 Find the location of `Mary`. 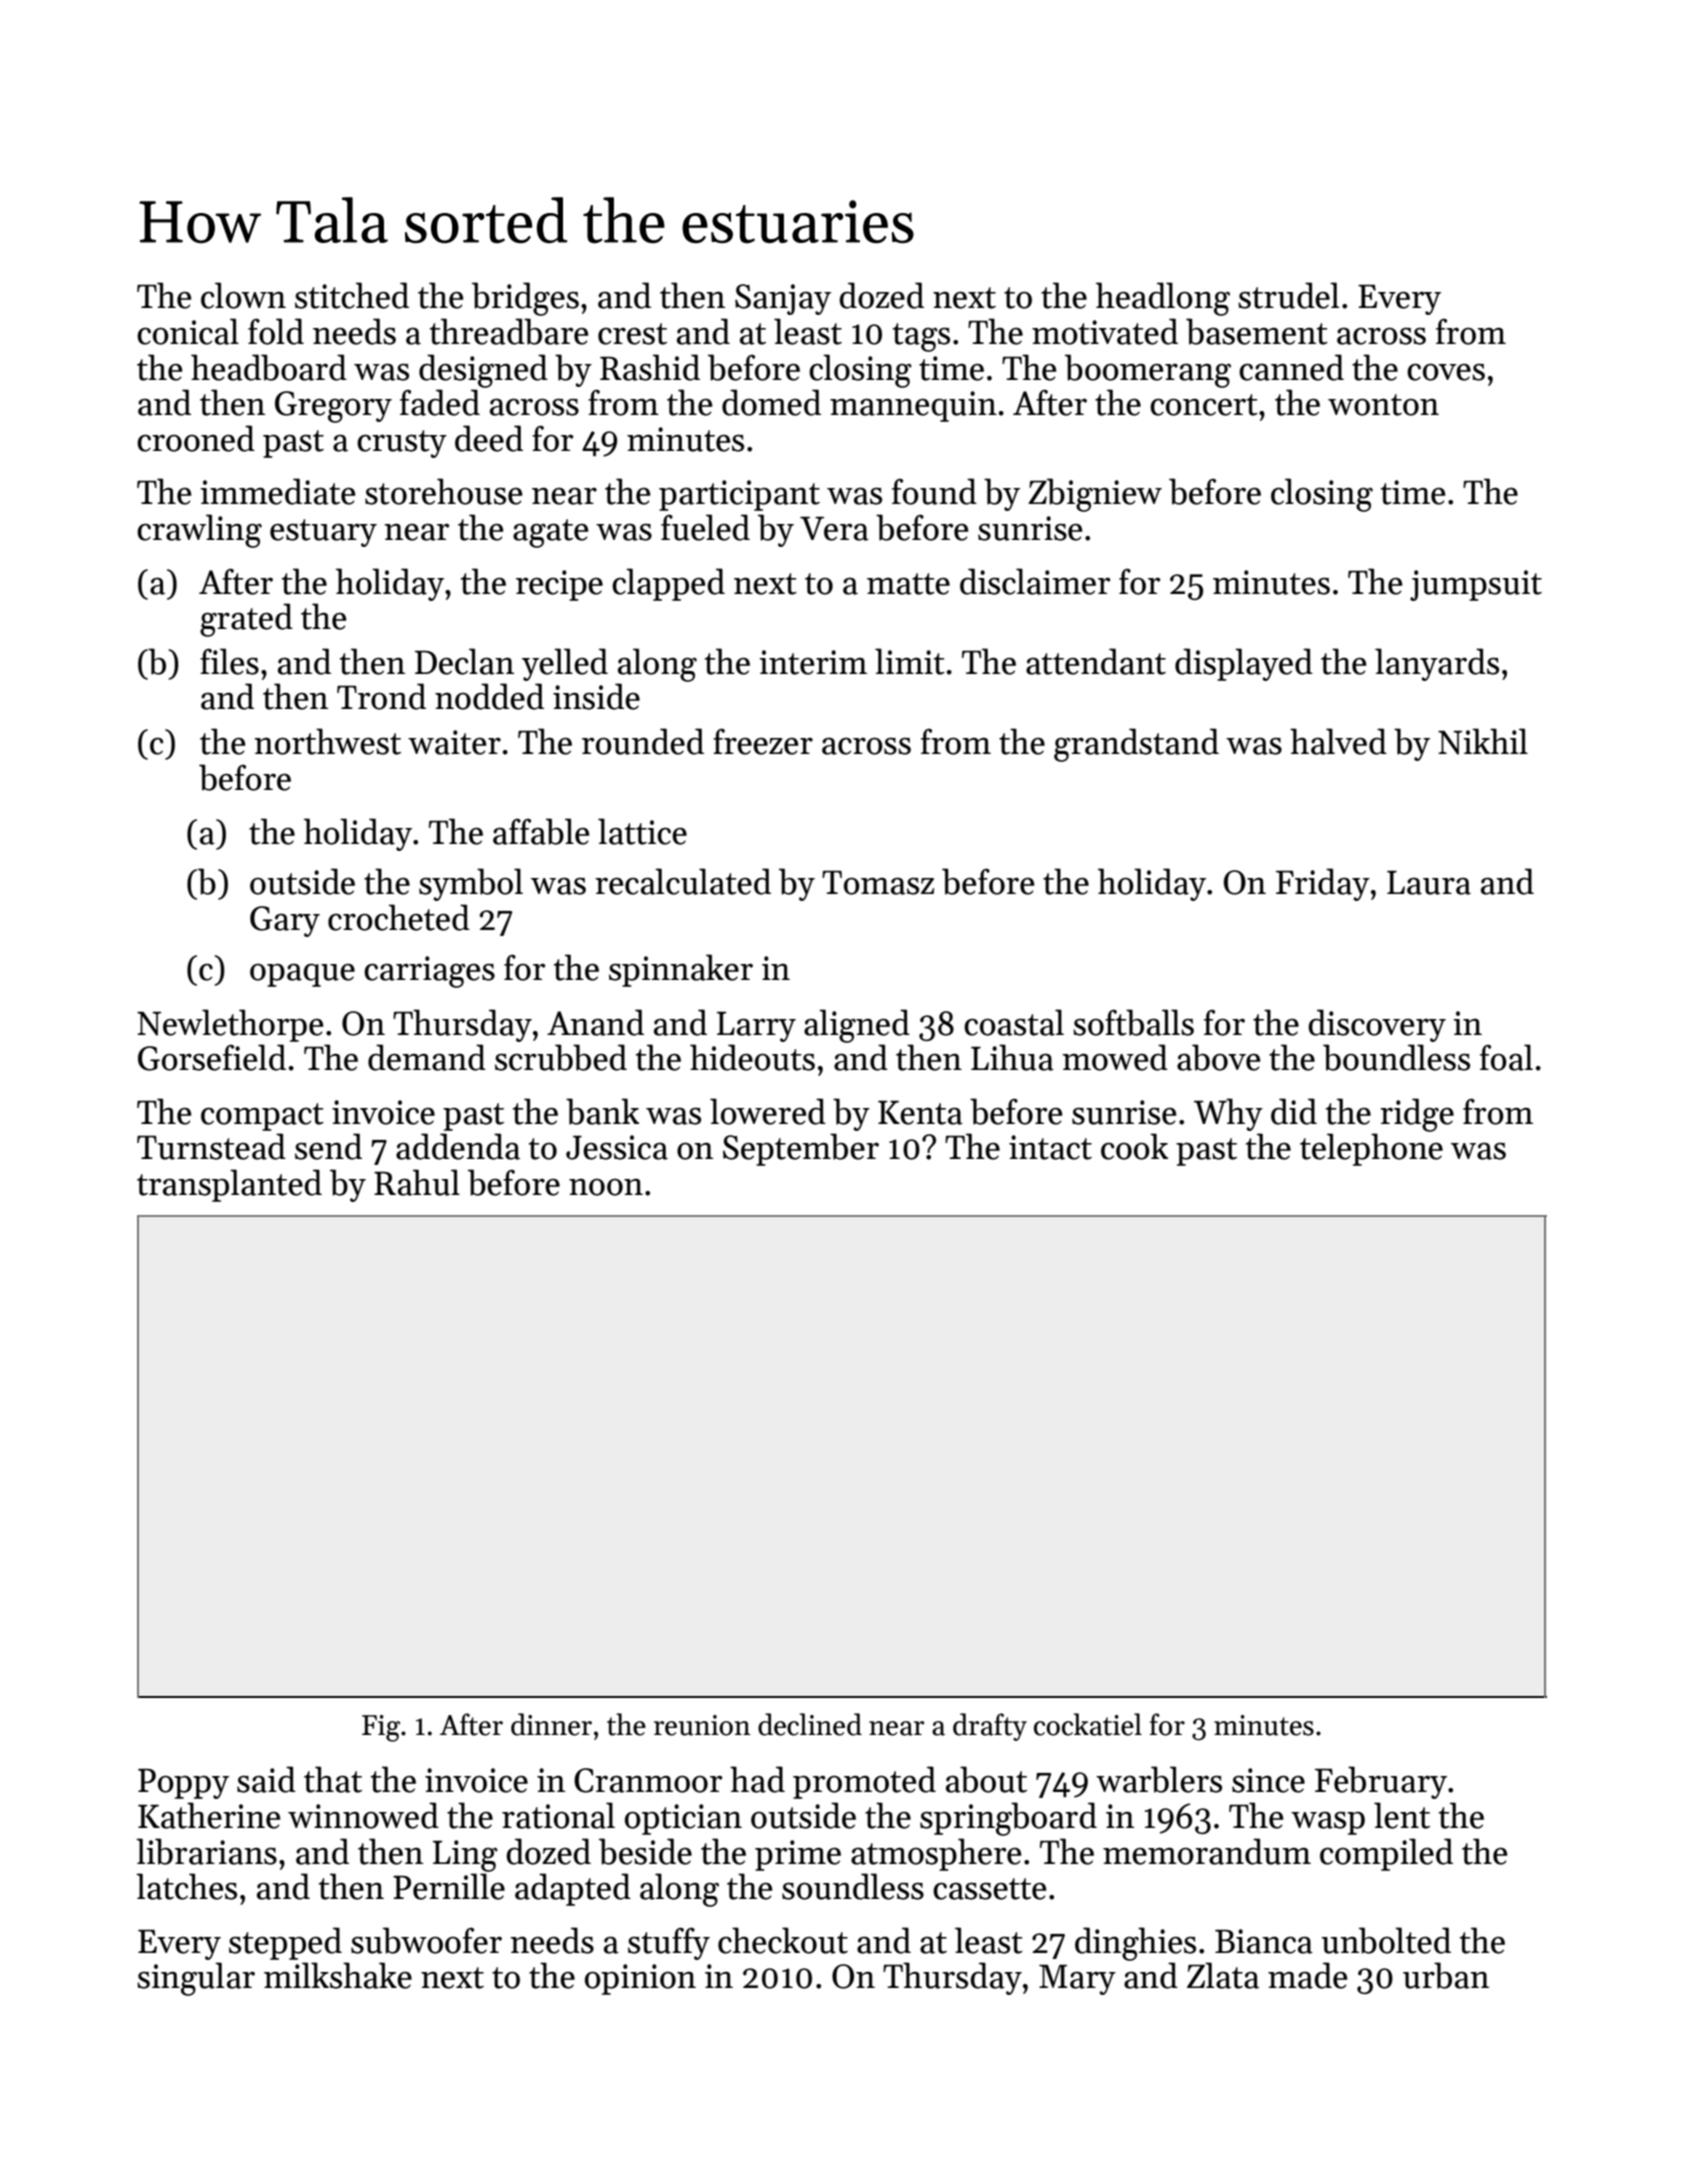

Mary is located at coordinates (1077, 1980).
